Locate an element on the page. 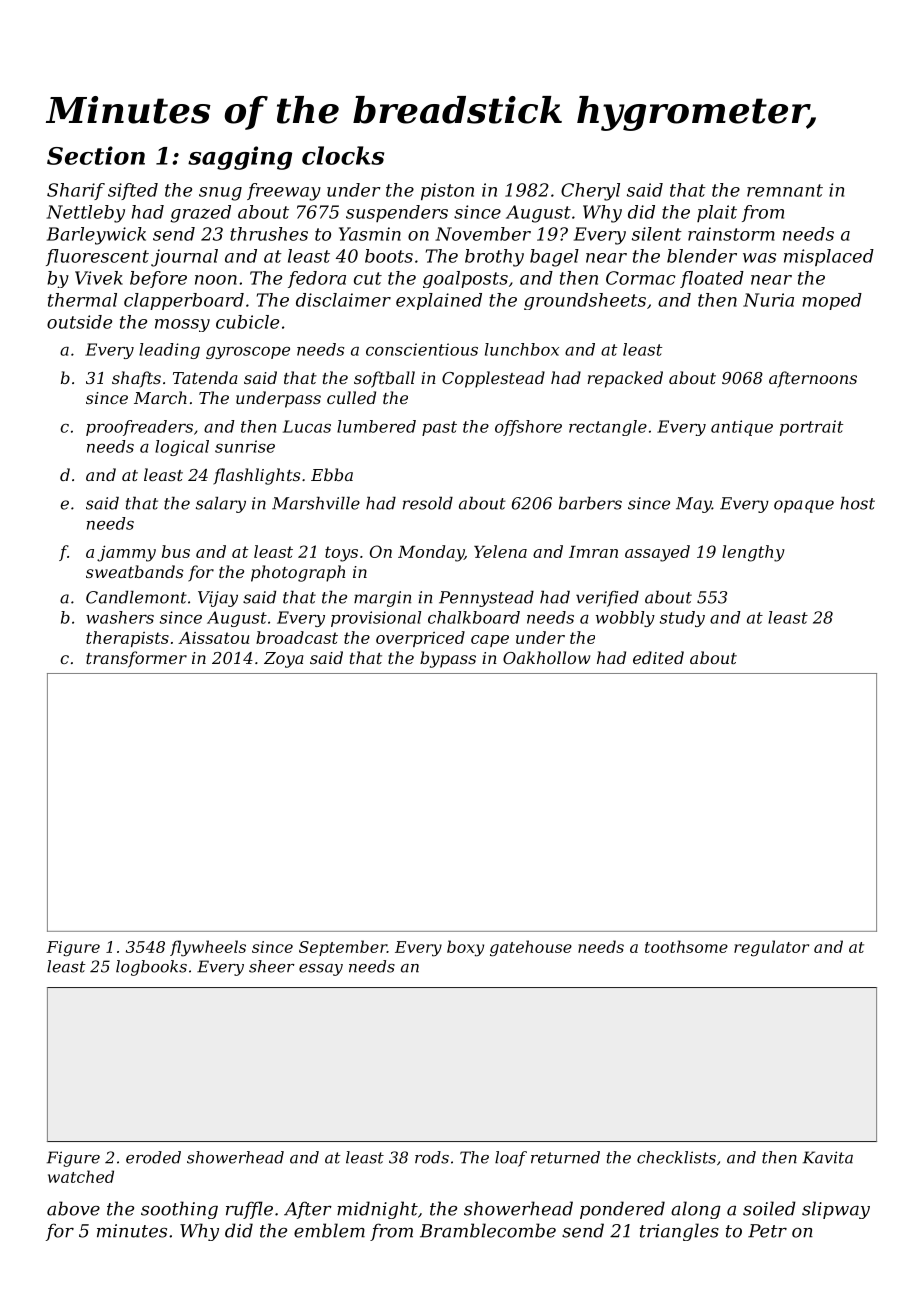 This page has width=924, height=1308. sagging is located at coordinates (240, 158).
